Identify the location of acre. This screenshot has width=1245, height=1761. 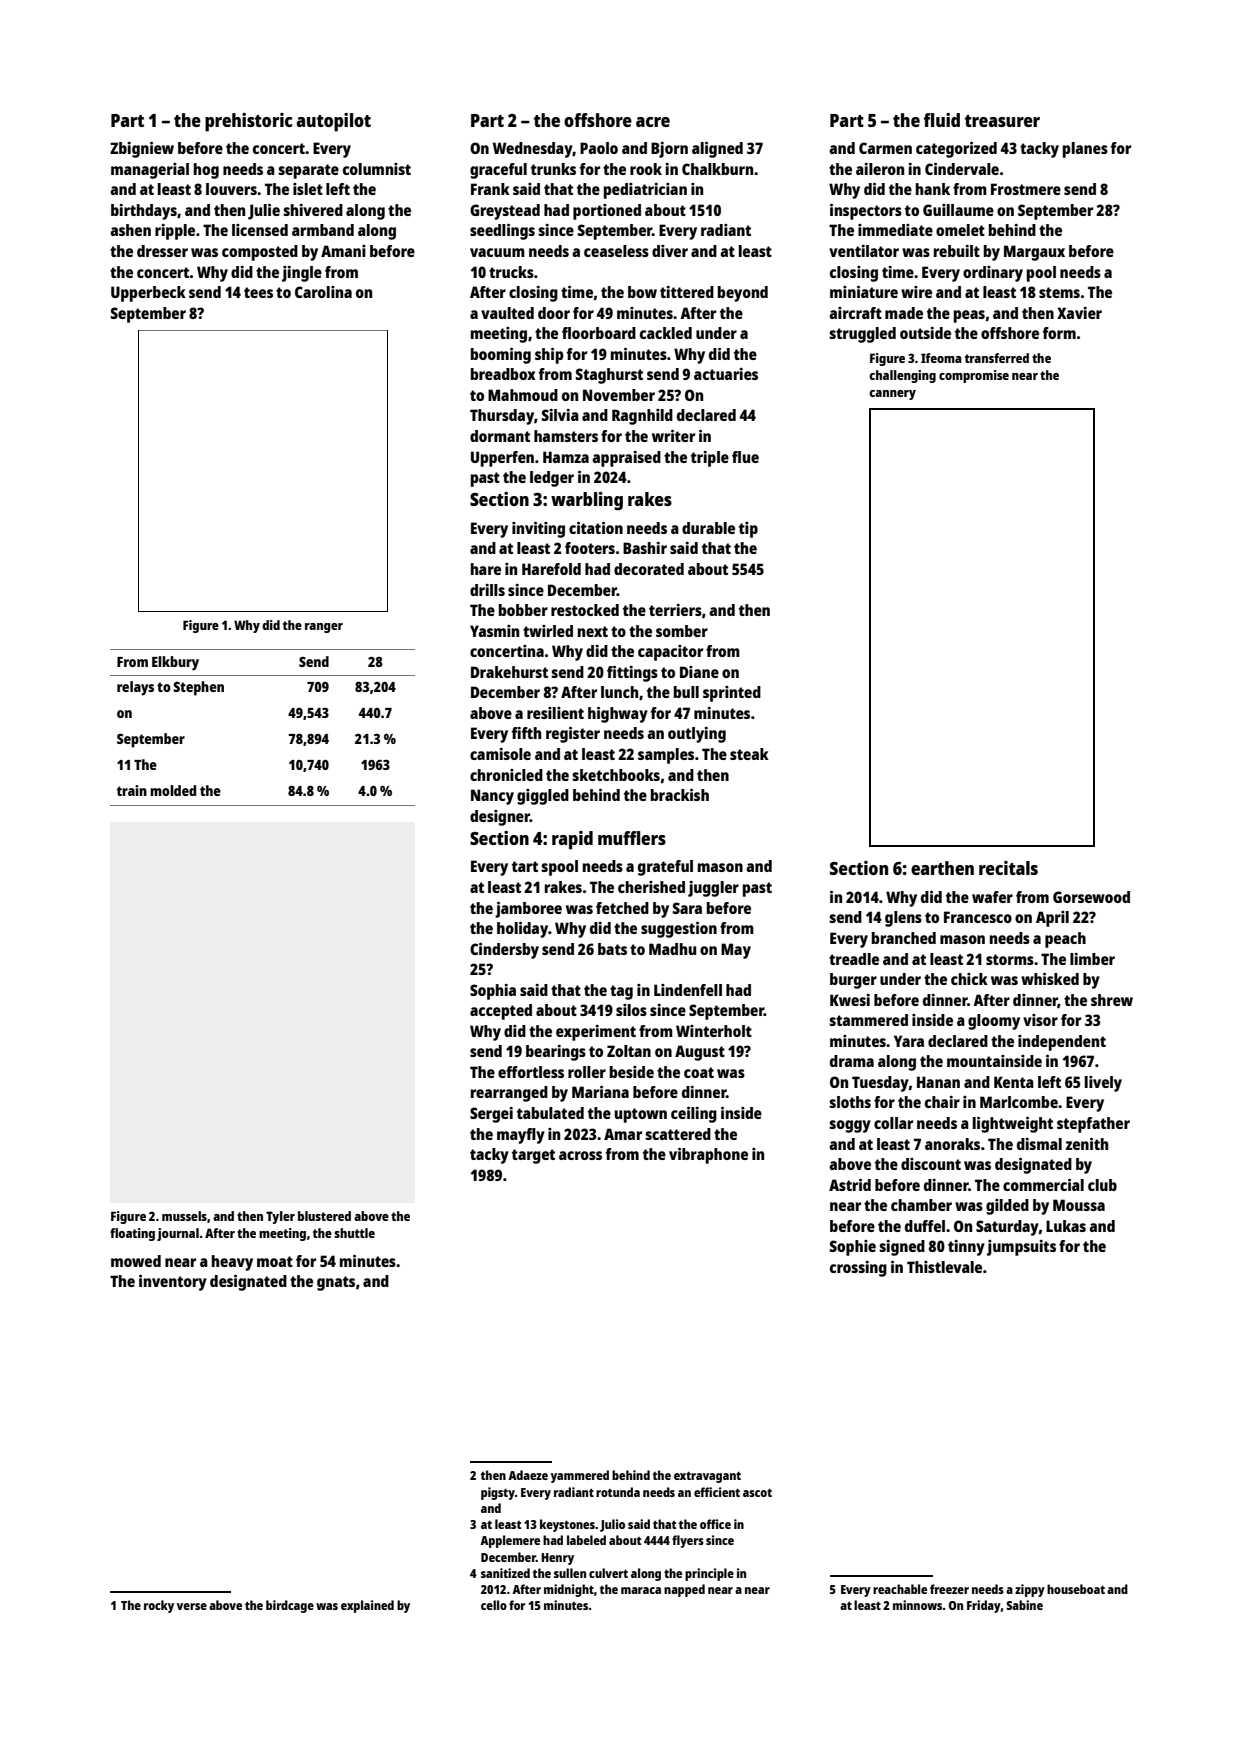
(653, 122).
